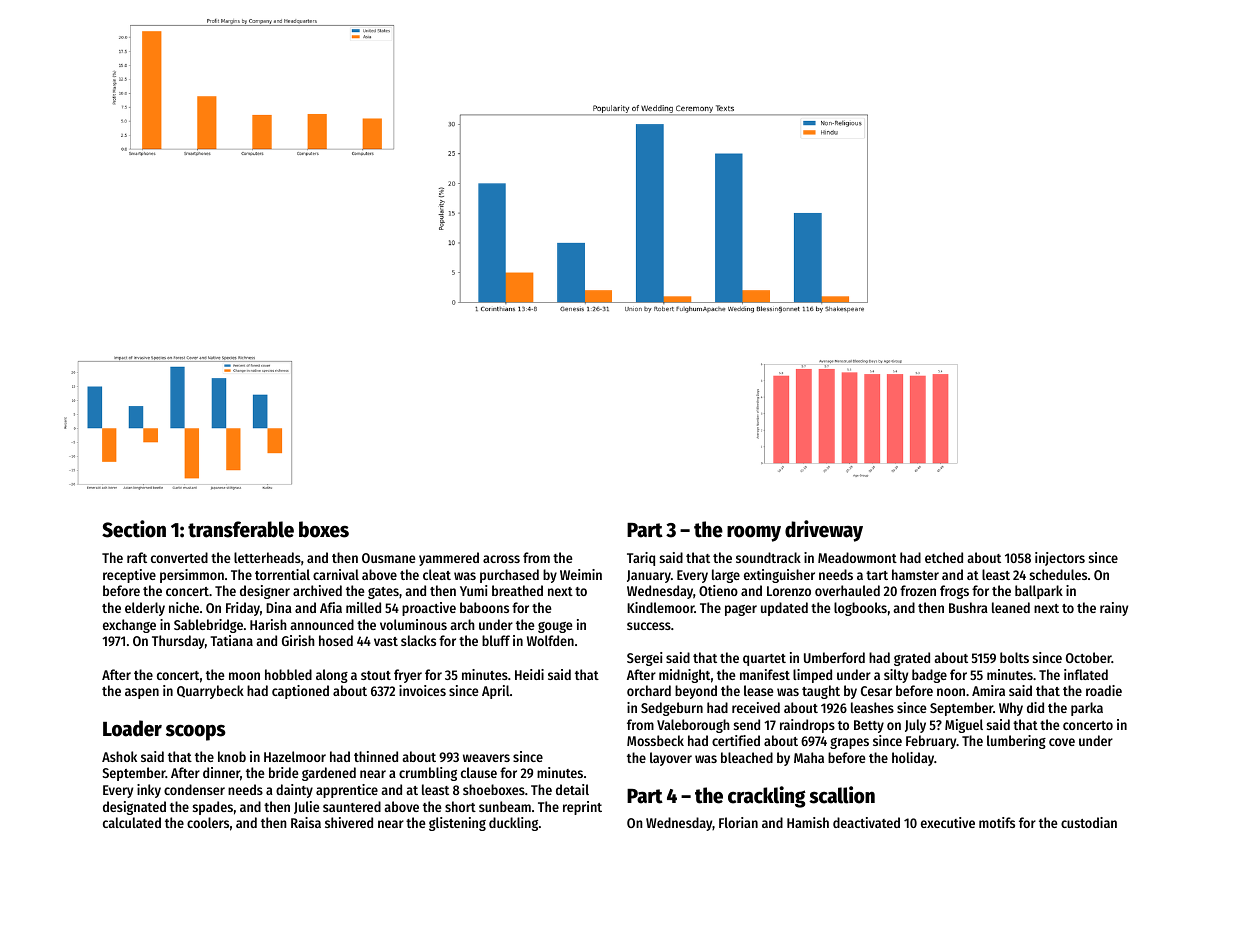 The image size is (1233, 952). What do you see at coordinates (347, 791) in the screenshot?
I see `apprentice` at bounding box center [347, 791].
